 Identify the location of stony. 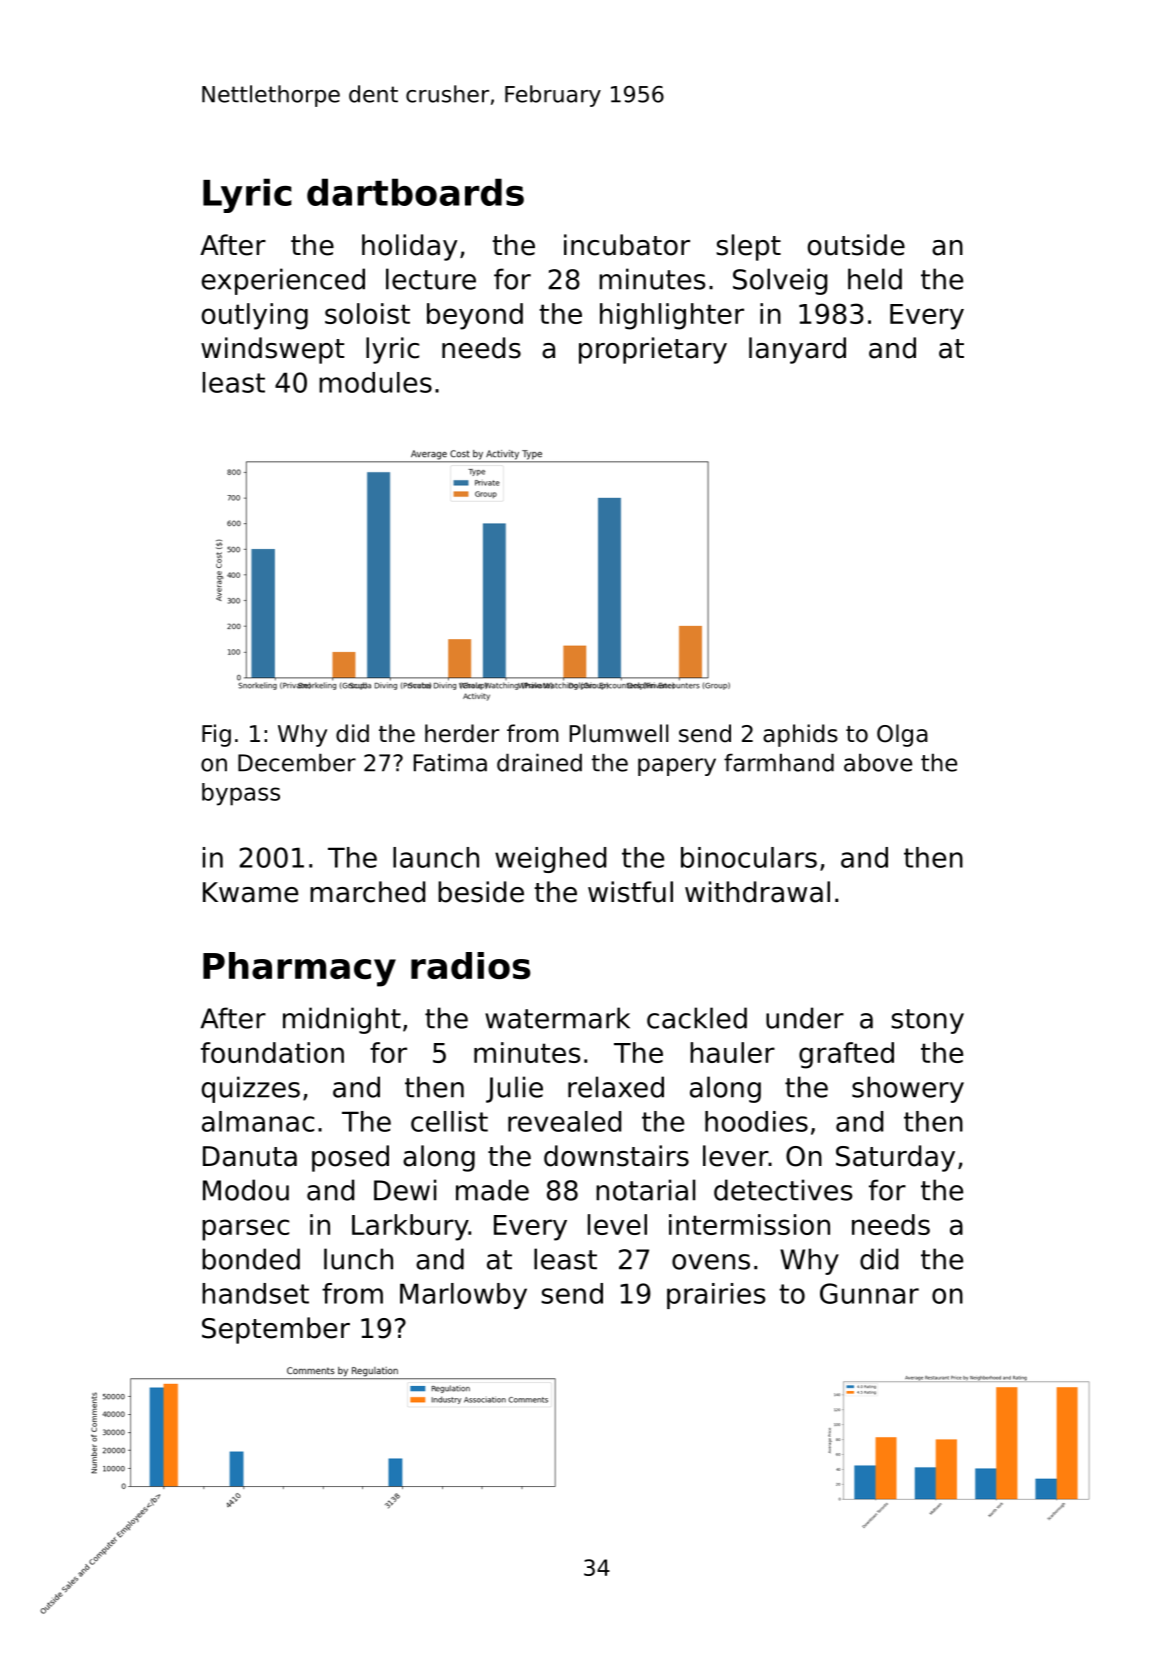
(927, 1021).
